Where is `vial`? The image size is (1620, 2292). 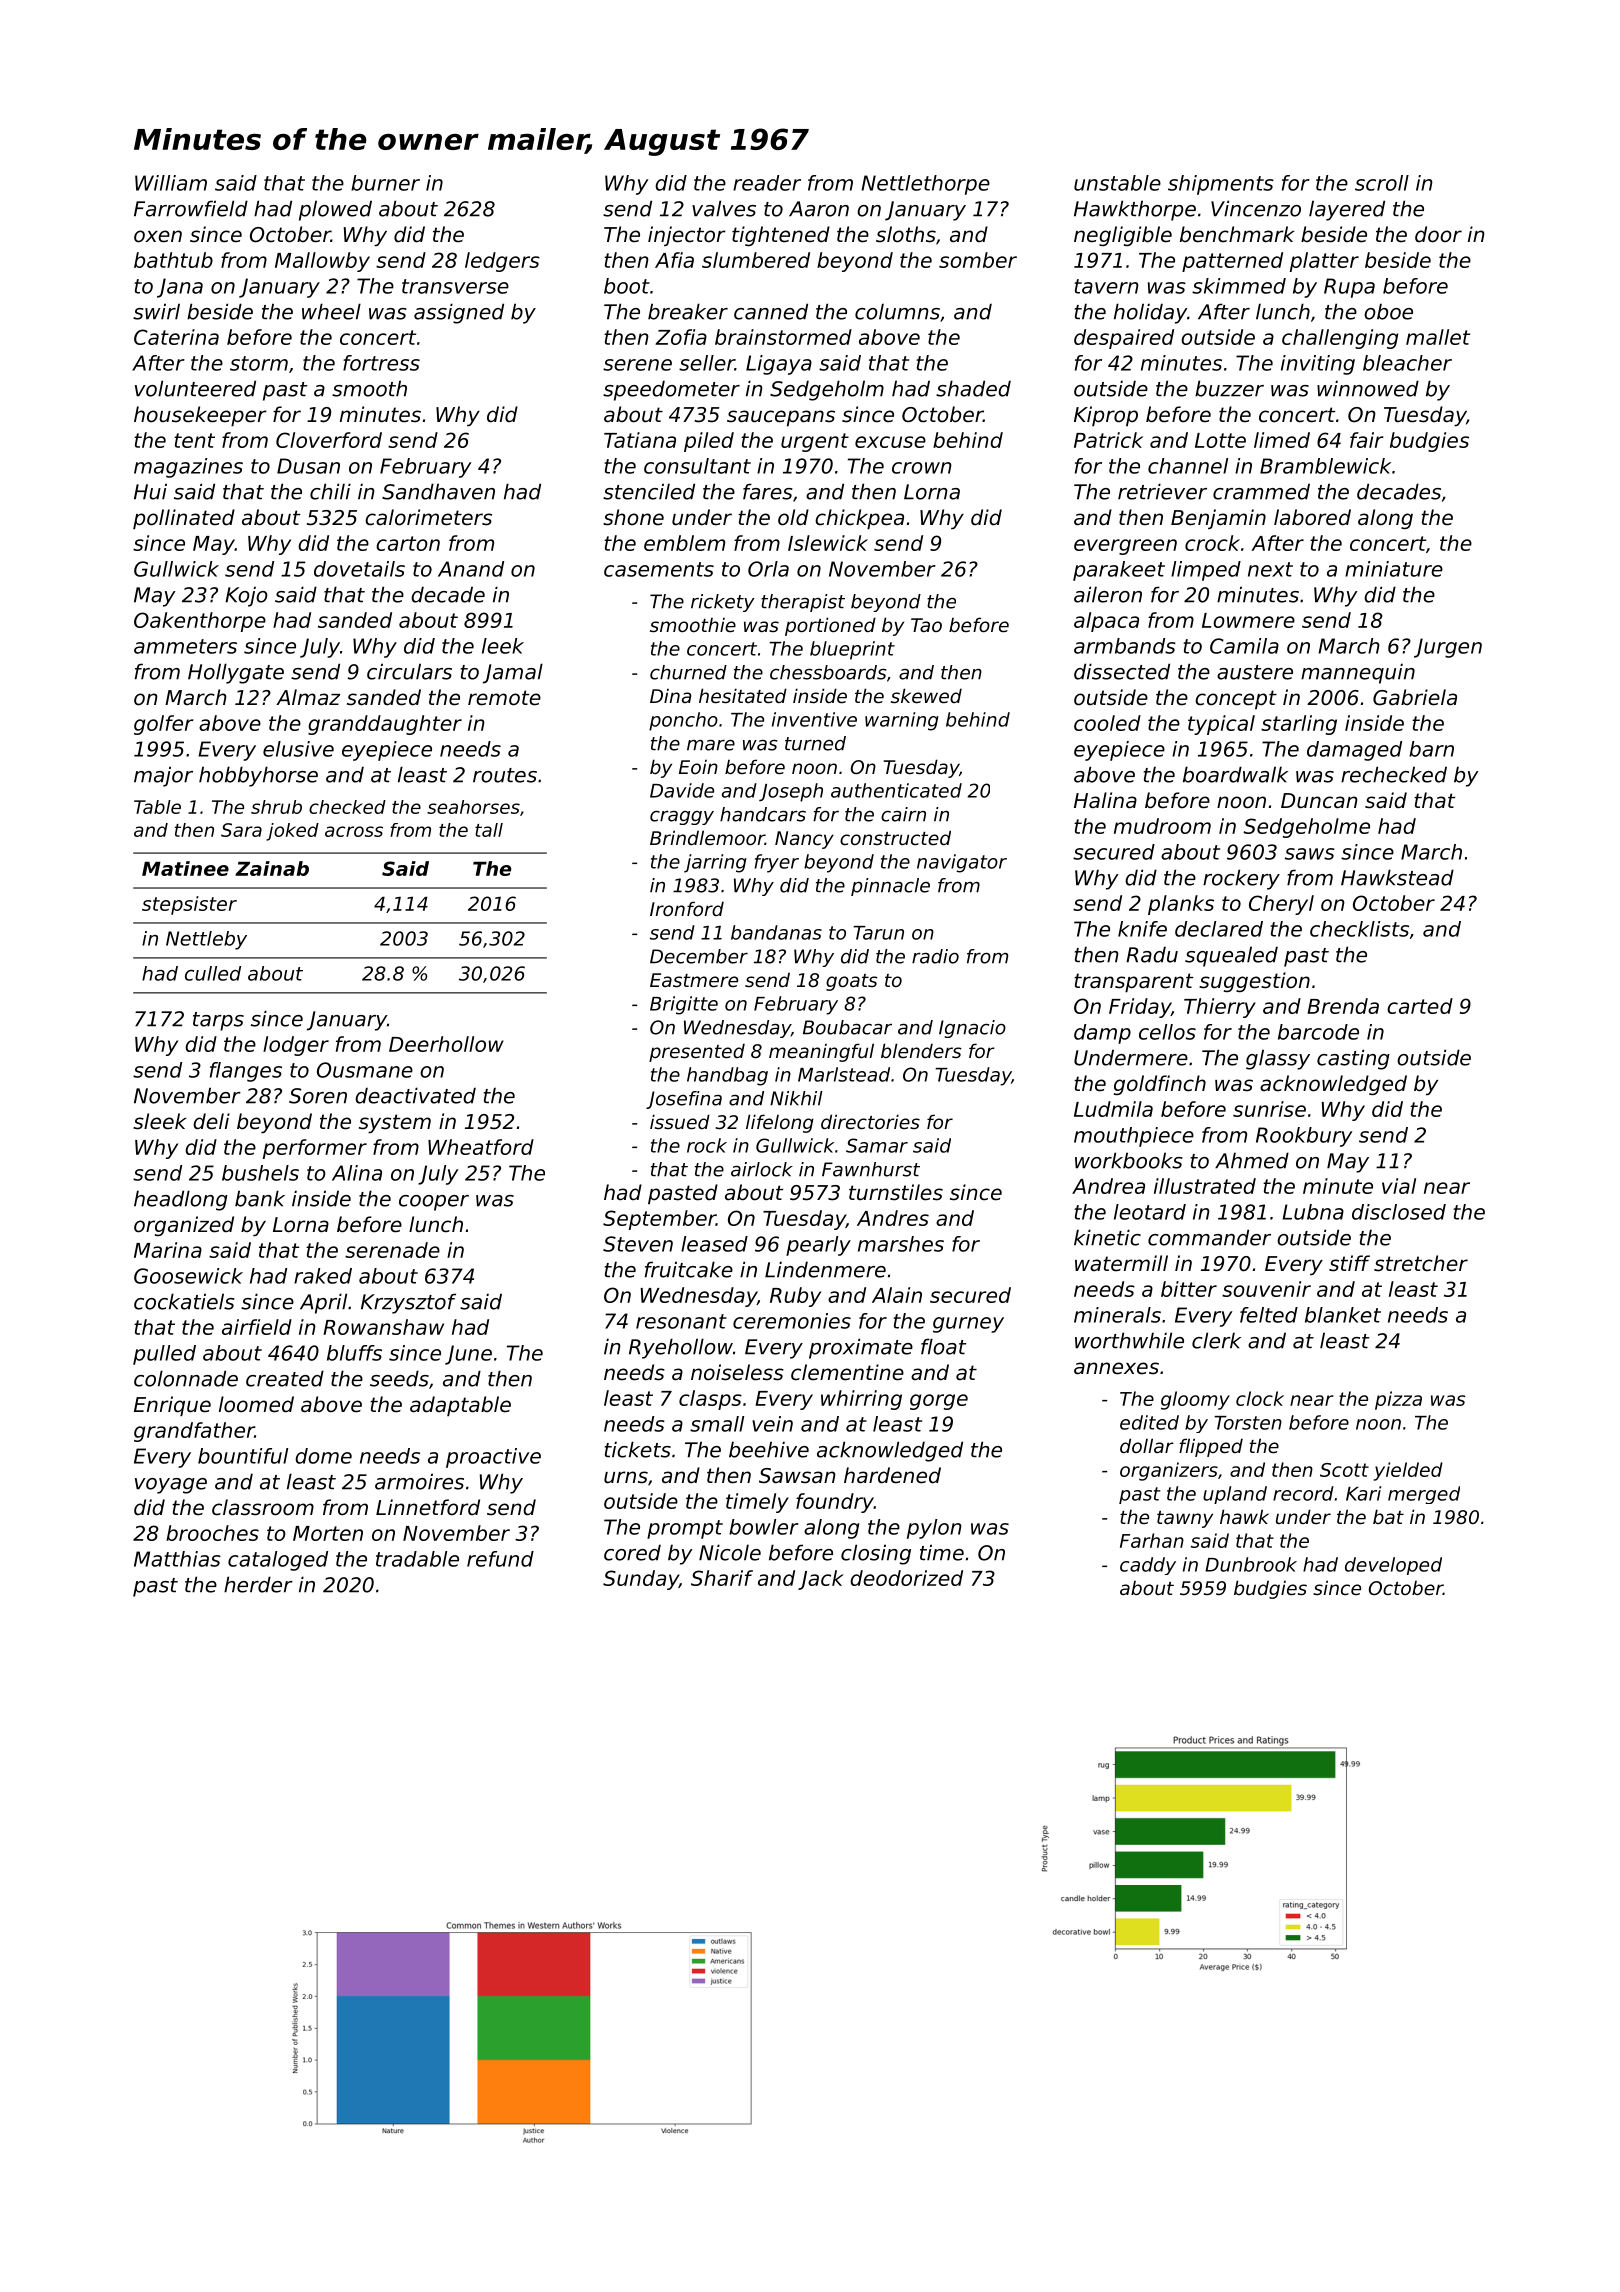 vial is located at coordinates (1399, 1186).
